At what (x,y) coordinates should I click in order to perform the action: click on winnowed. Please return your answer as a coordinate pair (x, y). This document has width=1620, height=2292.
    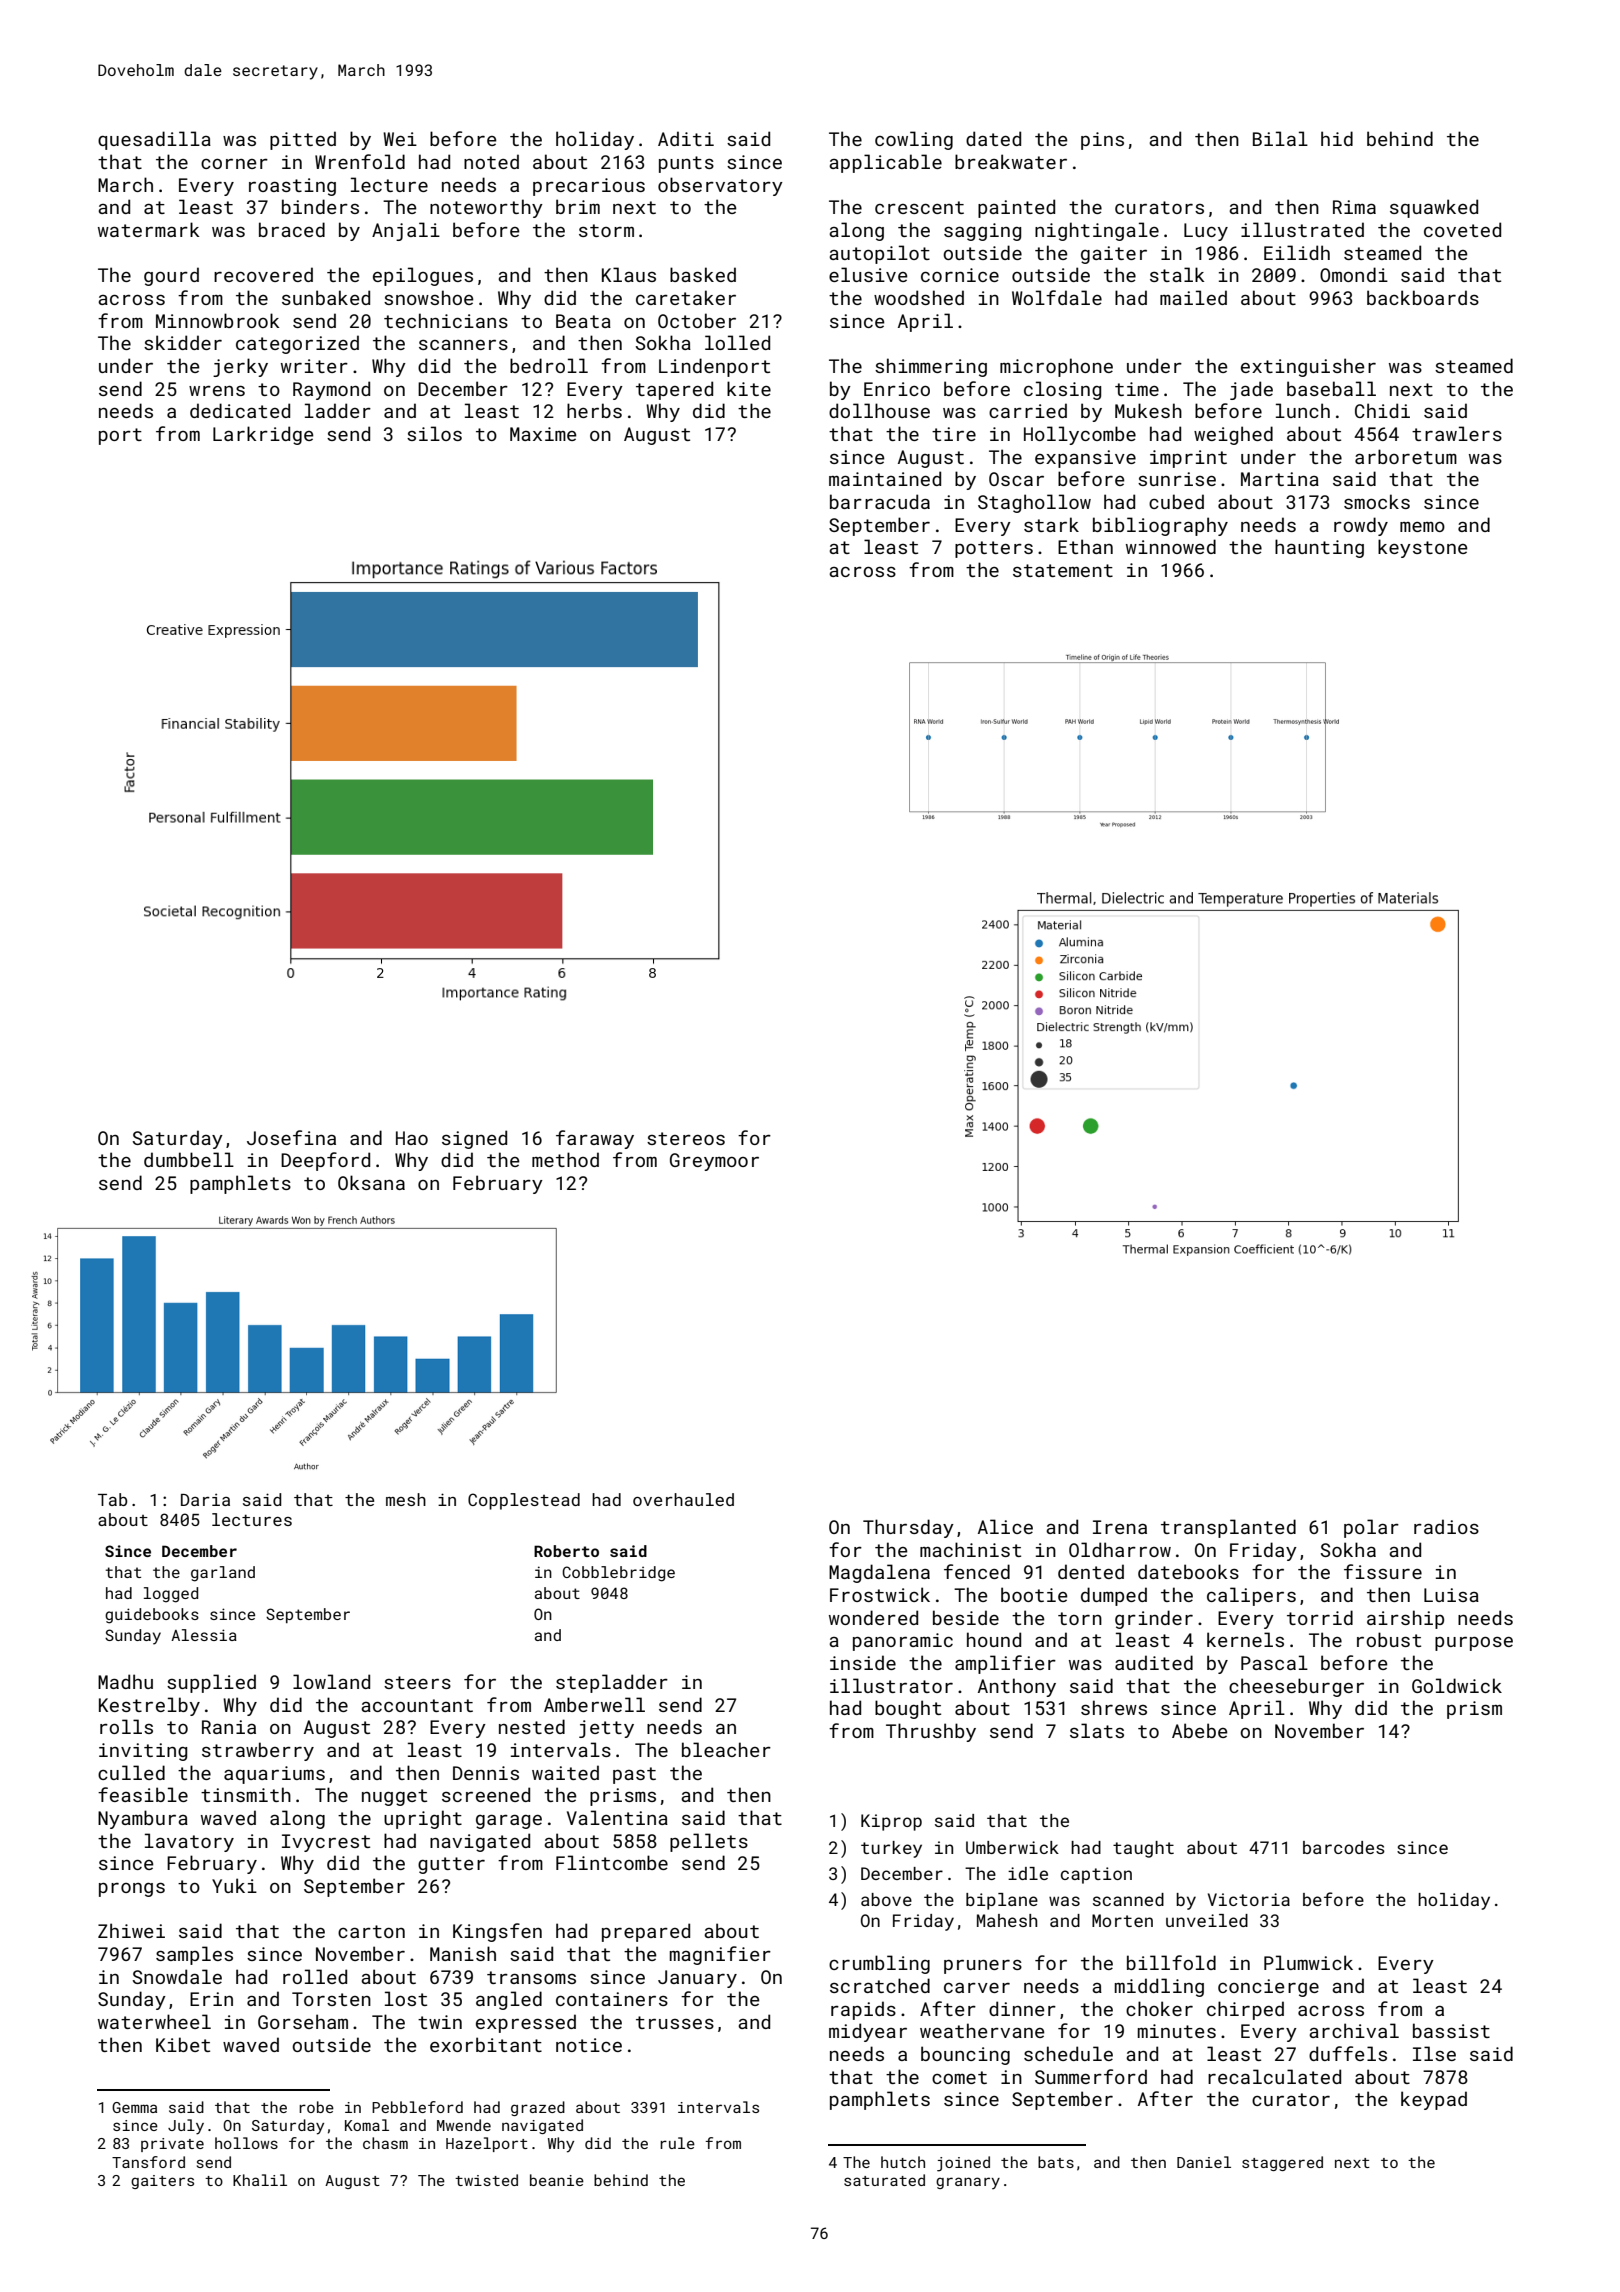
    Looking at the image, I should click on (1171, 546).
